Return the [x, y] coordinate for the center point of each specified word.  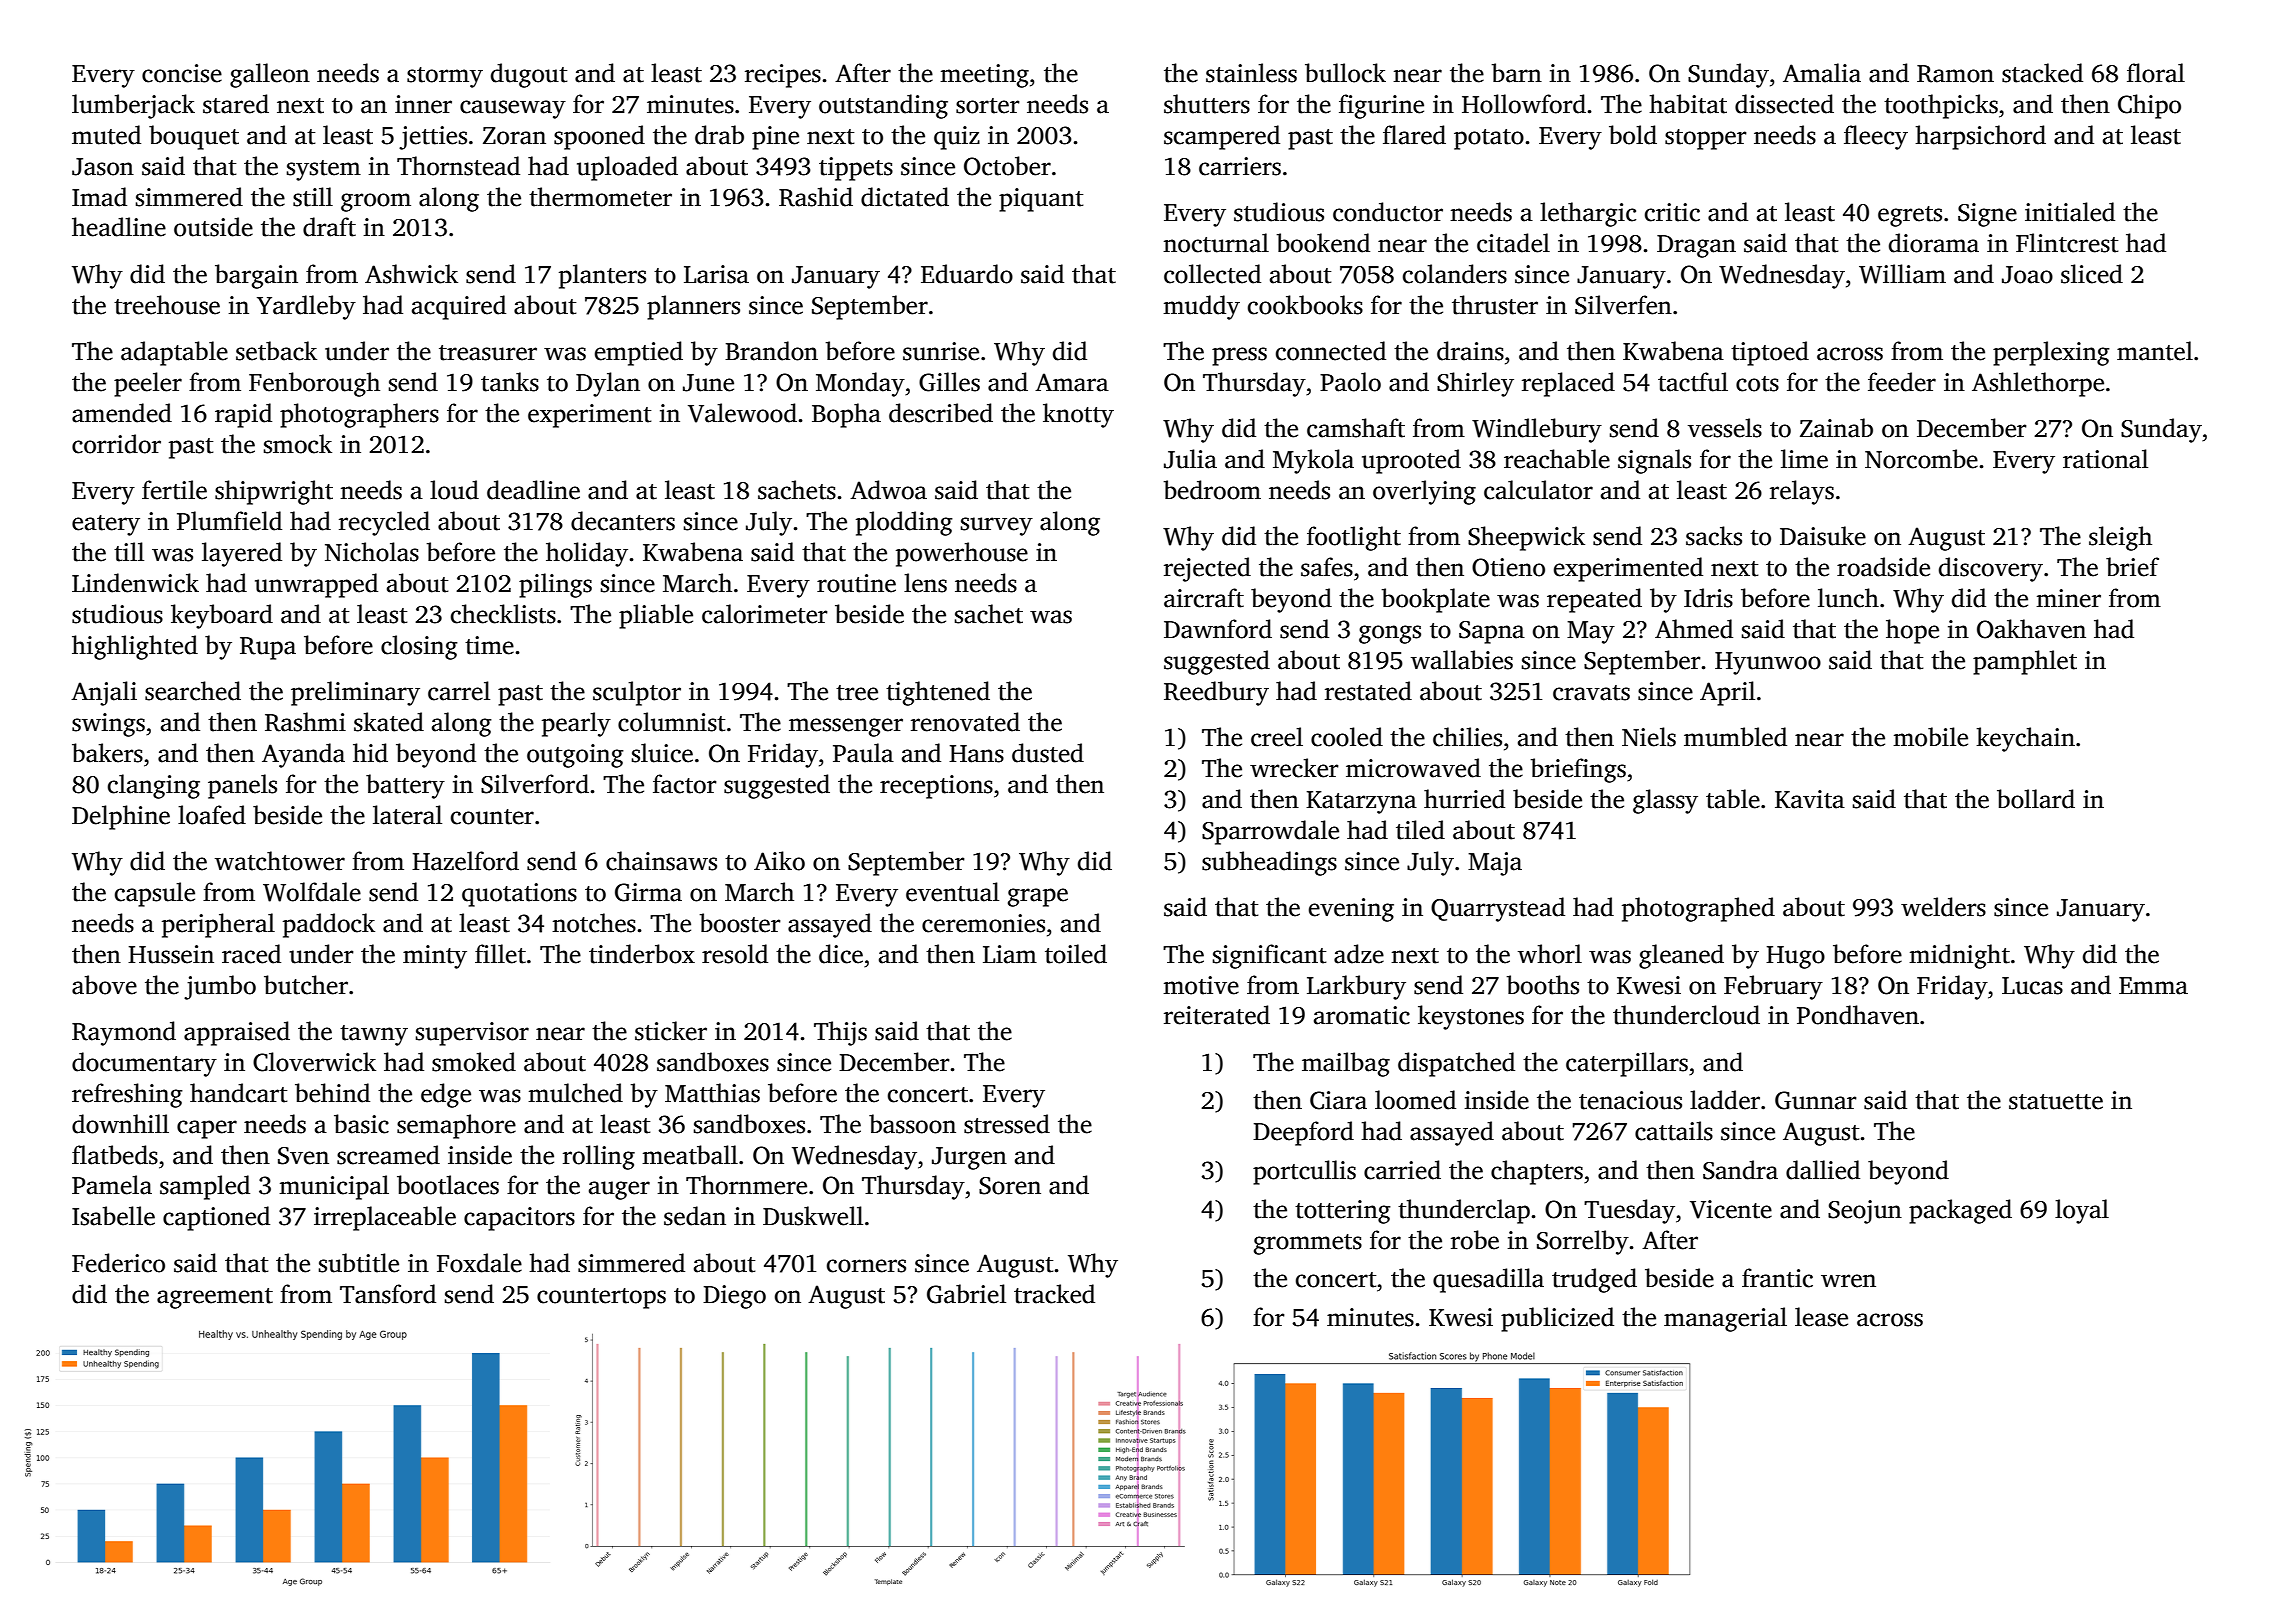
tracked [1054, 1294]
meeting [984, 76]
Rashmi [305, 722]
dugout [529, 75]
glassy [1665, 801]
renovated [965, 722]
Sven [303, 1156]
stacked [2042, 73]
